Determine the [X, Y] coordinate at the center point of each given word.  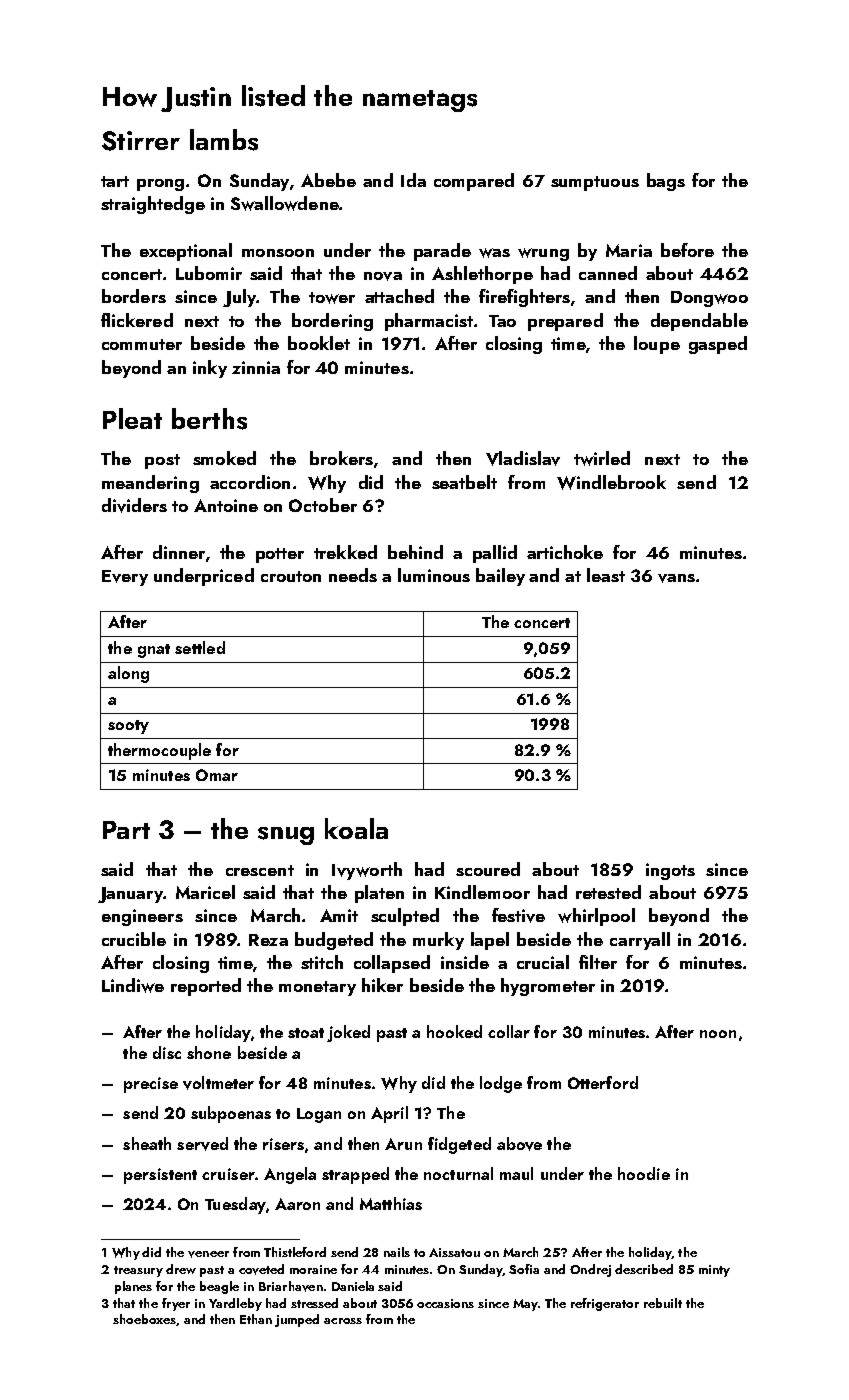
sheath [147, 1143]
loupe [657, 345]
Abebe [328, 180]
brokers [341, 458]
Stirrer [141, 141]
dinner [179, 552]
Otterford [603, 1082]
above [519, 1144]
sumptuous [595, 183]
